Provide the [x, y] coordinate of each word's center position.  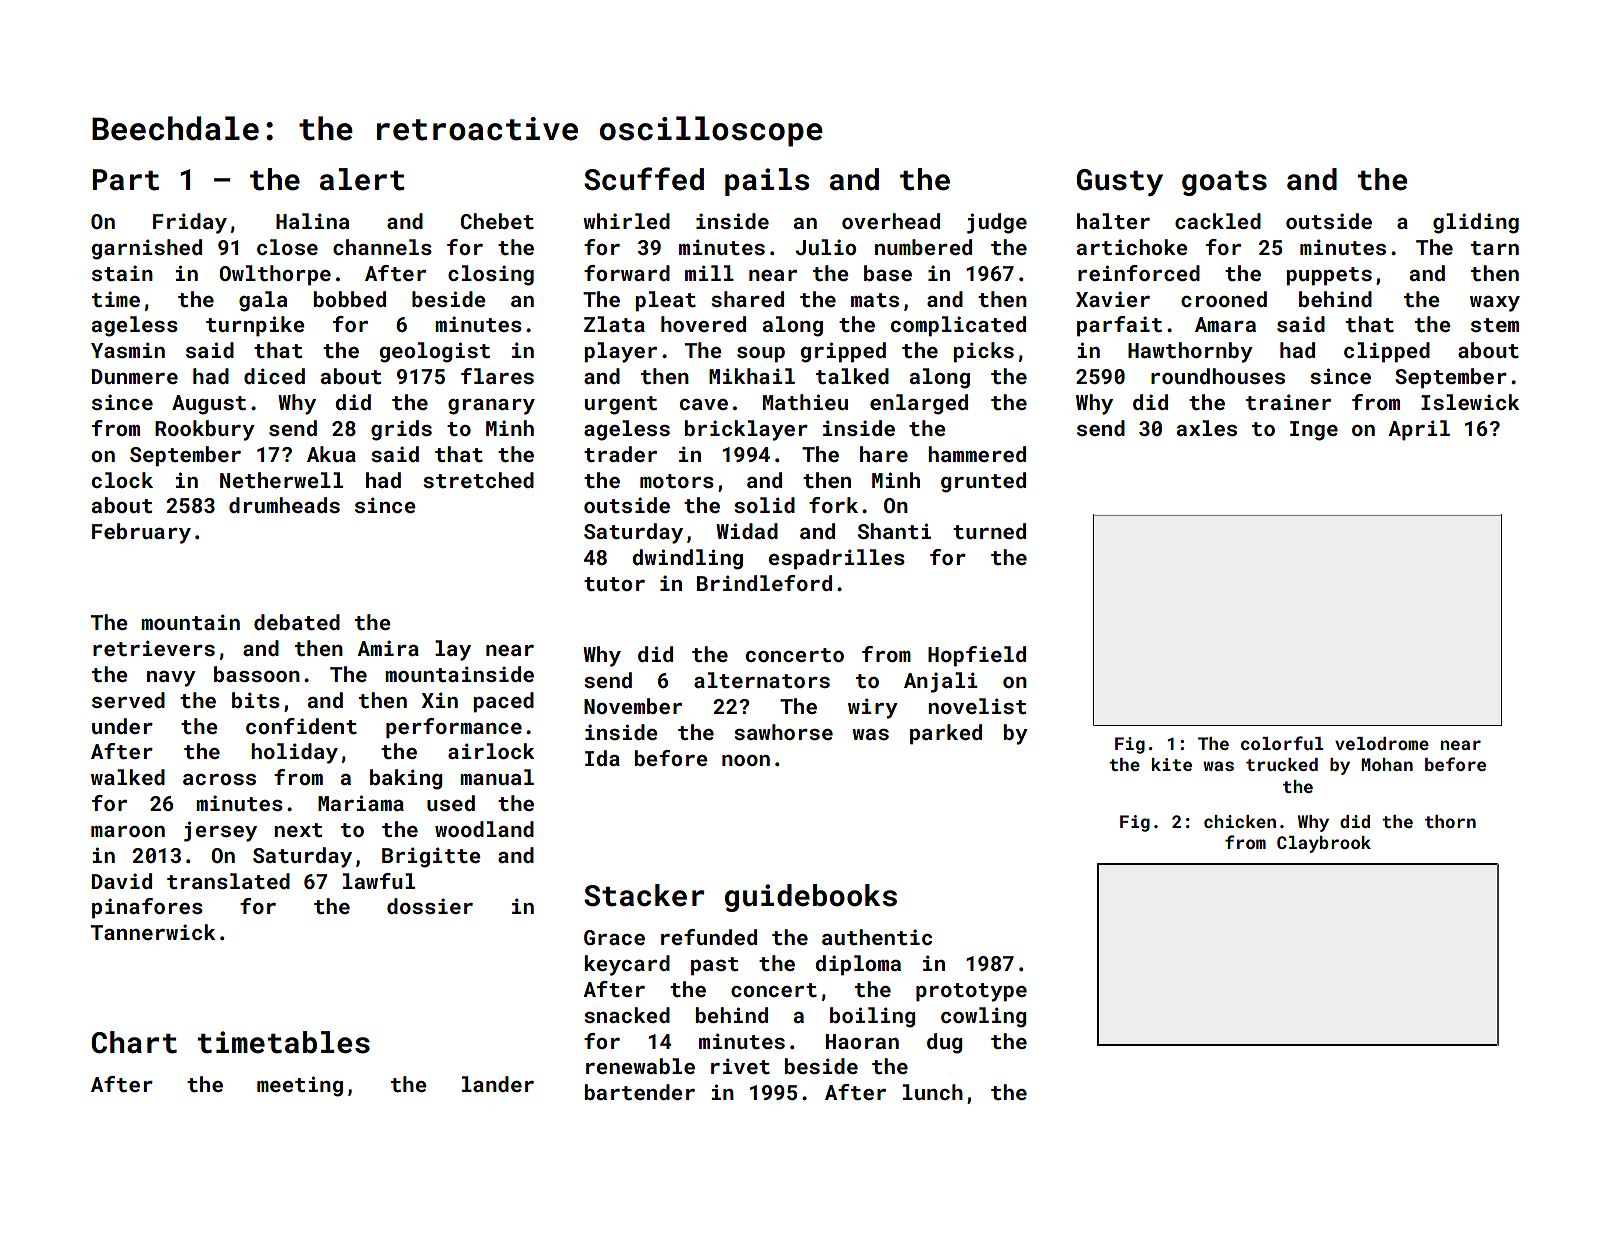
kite [1172, 764]
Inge [1314, 431]
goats [1224, 183]
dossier [430, 906]
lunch [933, 1092]
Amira [388, 648]
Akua [331, 454]
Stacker [644, 895]
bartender [639, 1092]
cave [704, 404]
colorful [1282, 743]
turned [989, 531]
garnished [146, 249]
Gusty [1120, 182]
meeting [300, 1086]
